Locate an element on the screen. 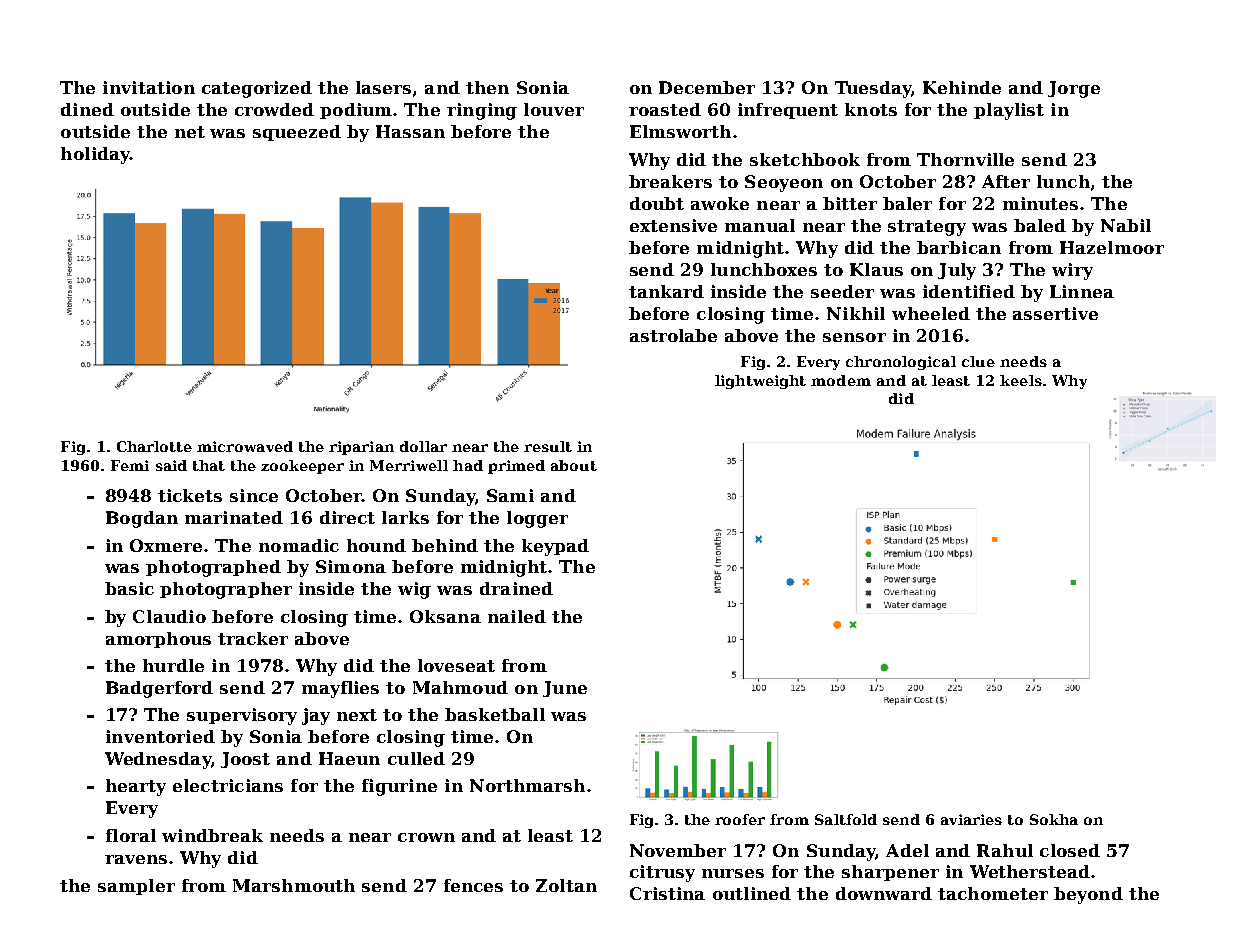 The width and height of the screenshot is (1233, 952). invitation is located at coordinates (149, 87).
